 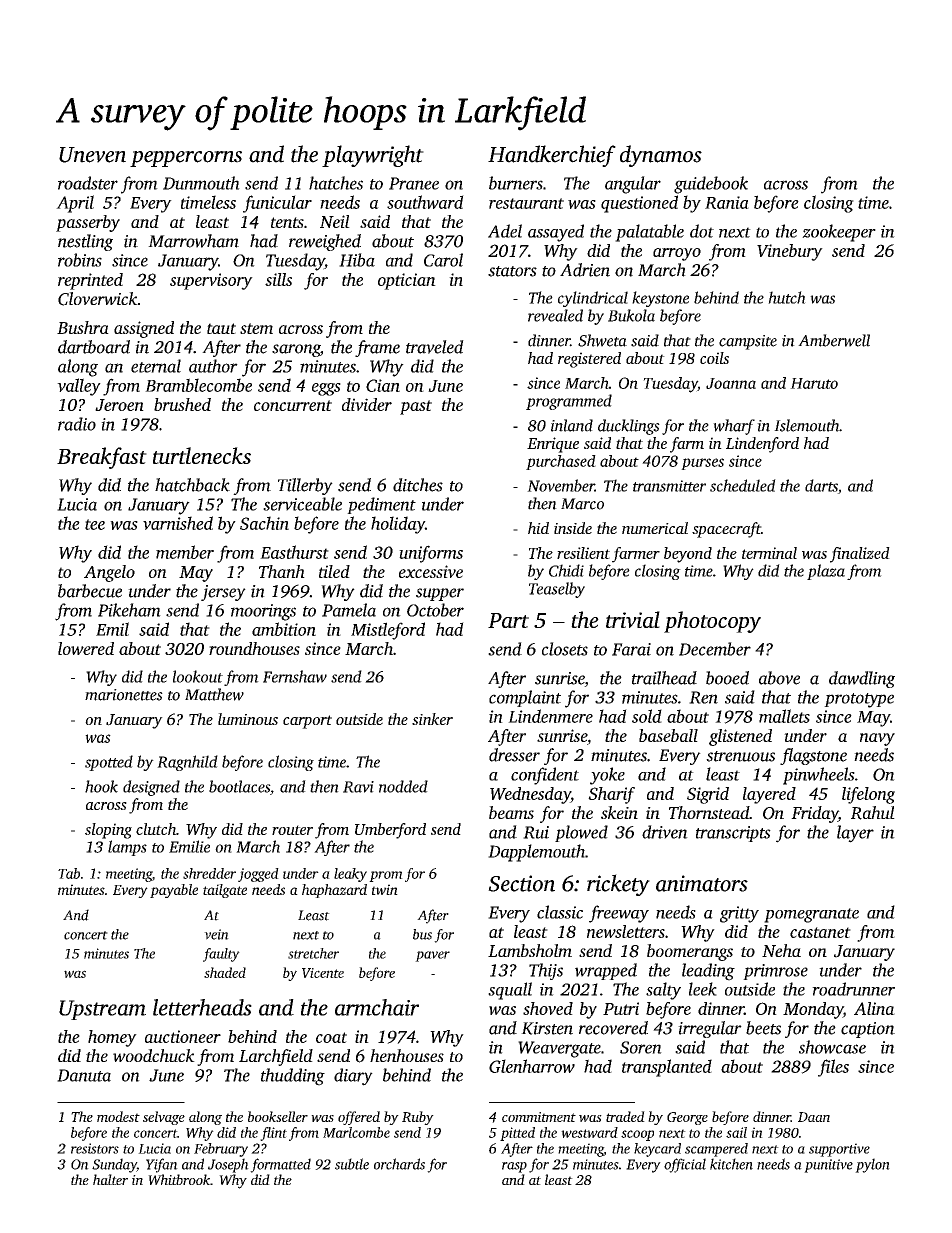 I want to click on darts, so click(x=821, y=486).
